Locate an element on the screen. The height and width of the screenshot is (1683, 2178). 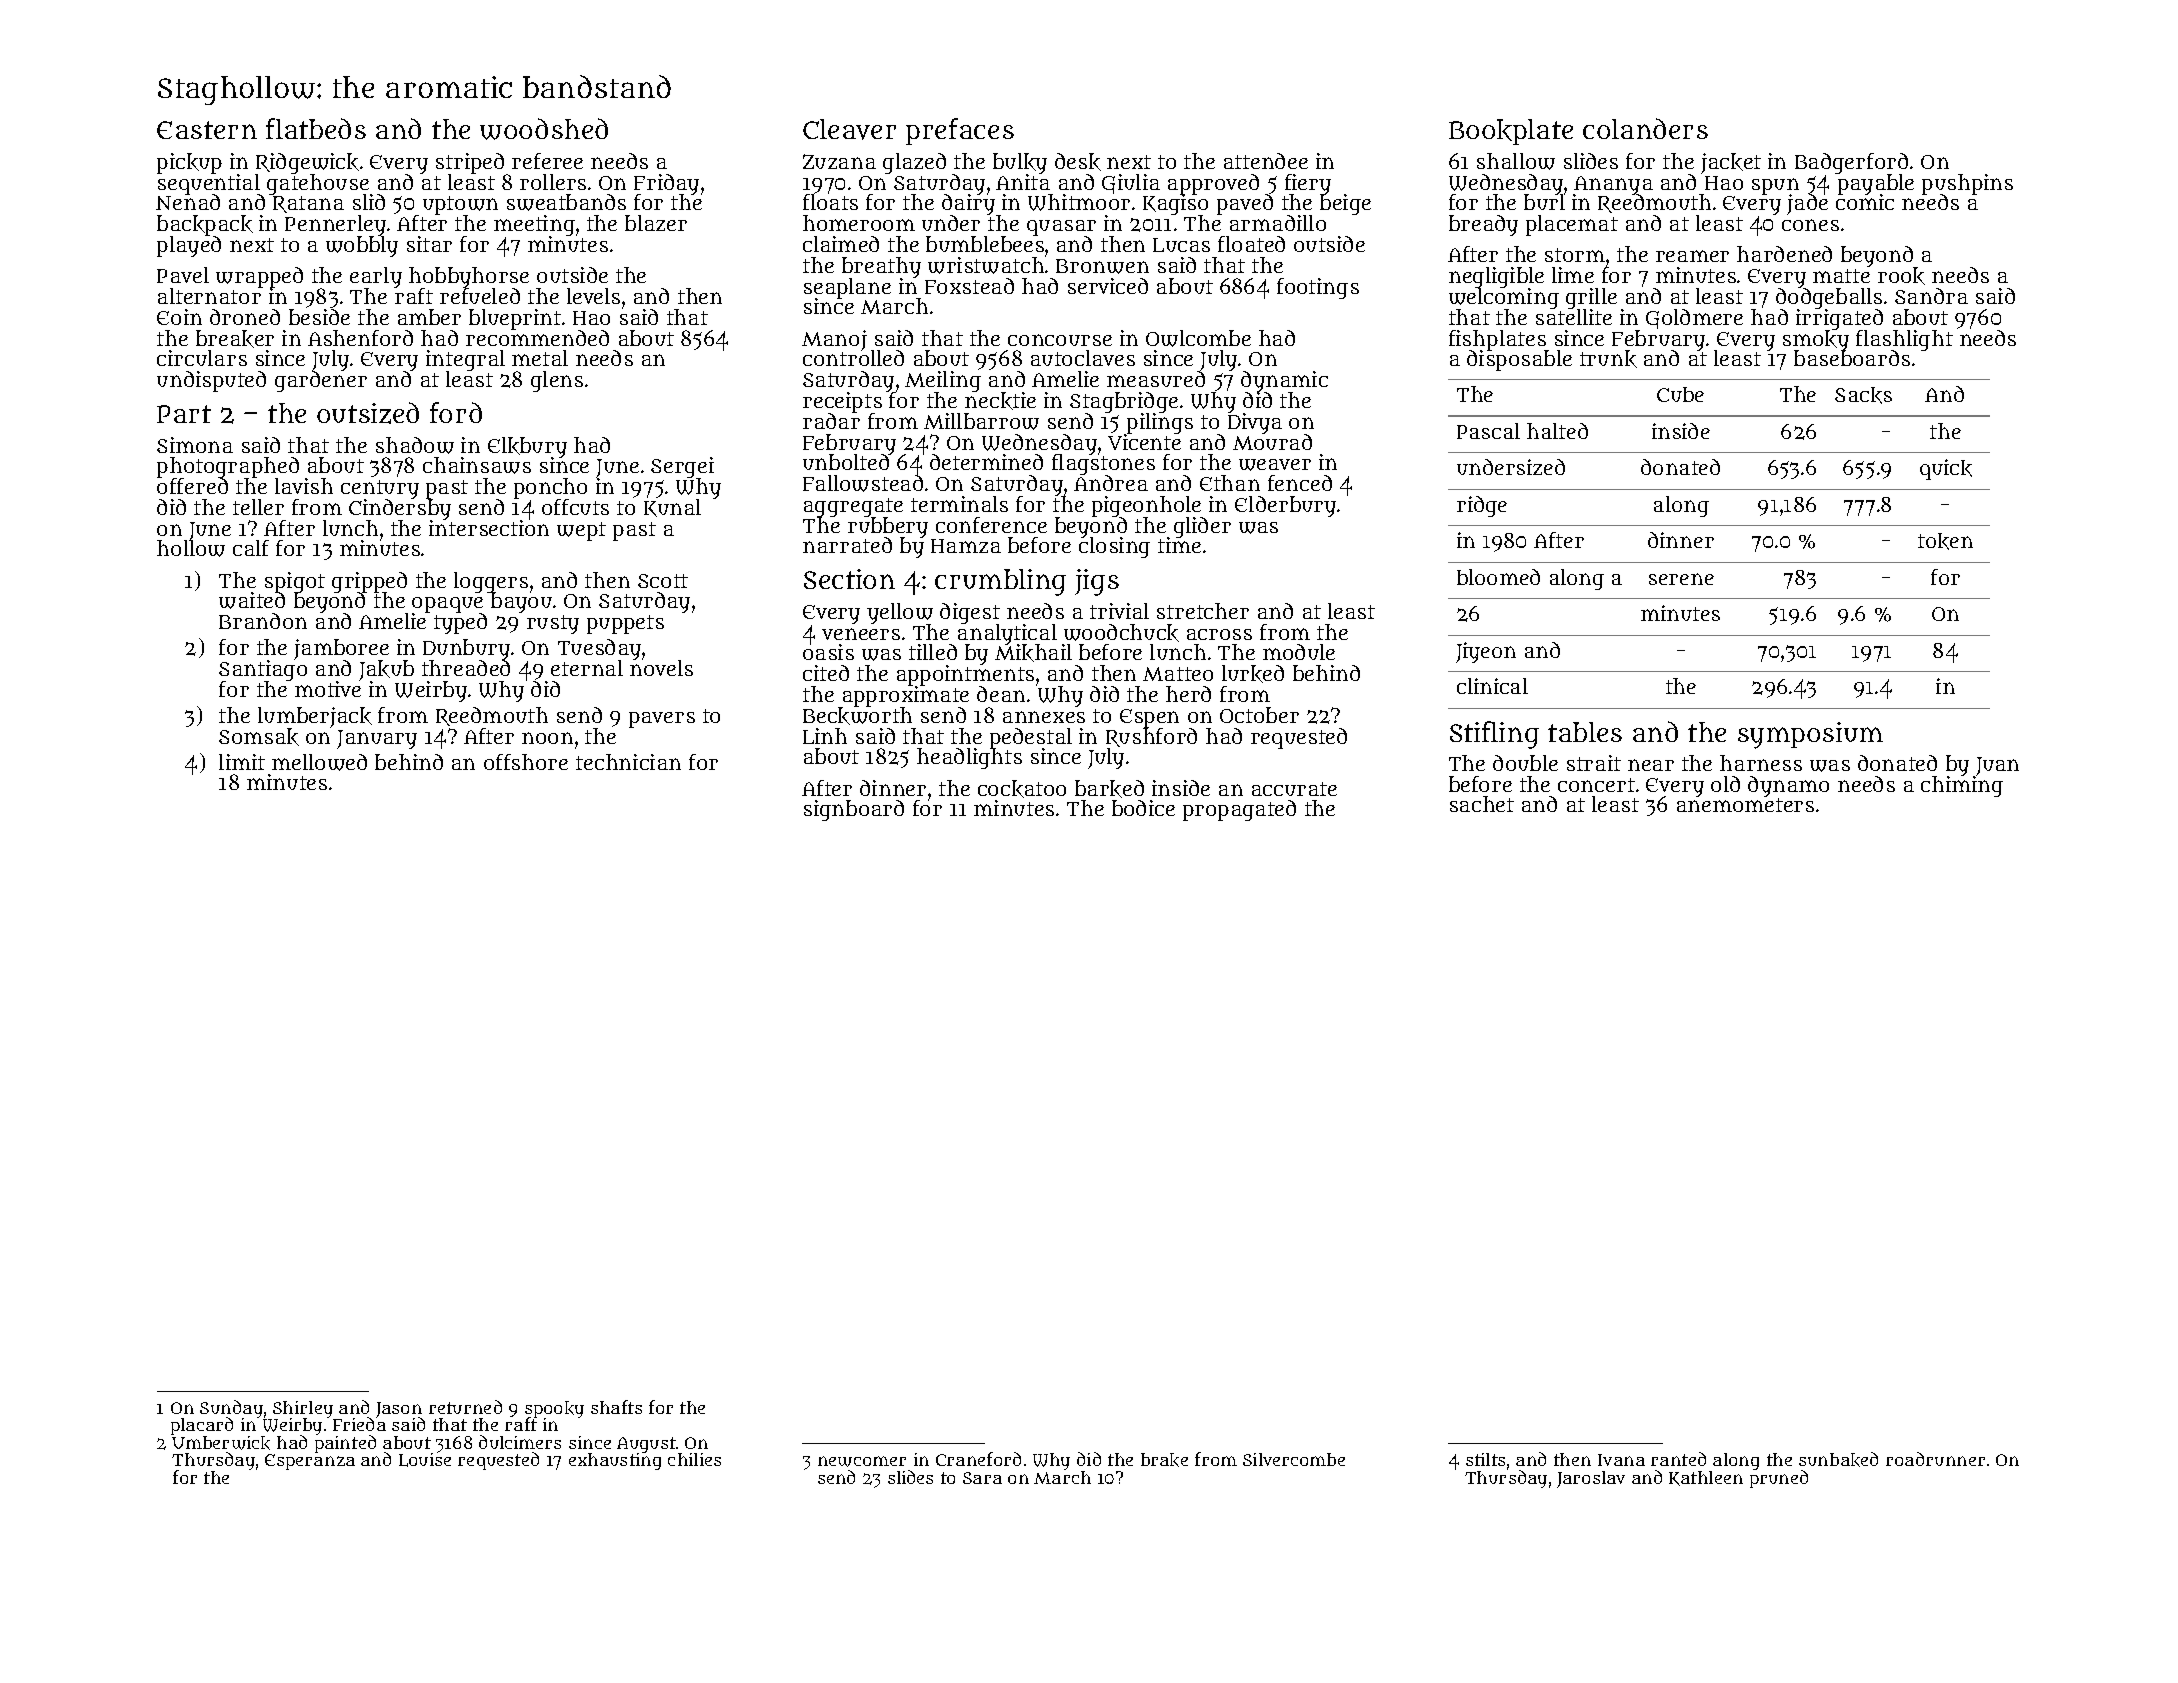
exhausting is located at coordinates (615, 1461).
